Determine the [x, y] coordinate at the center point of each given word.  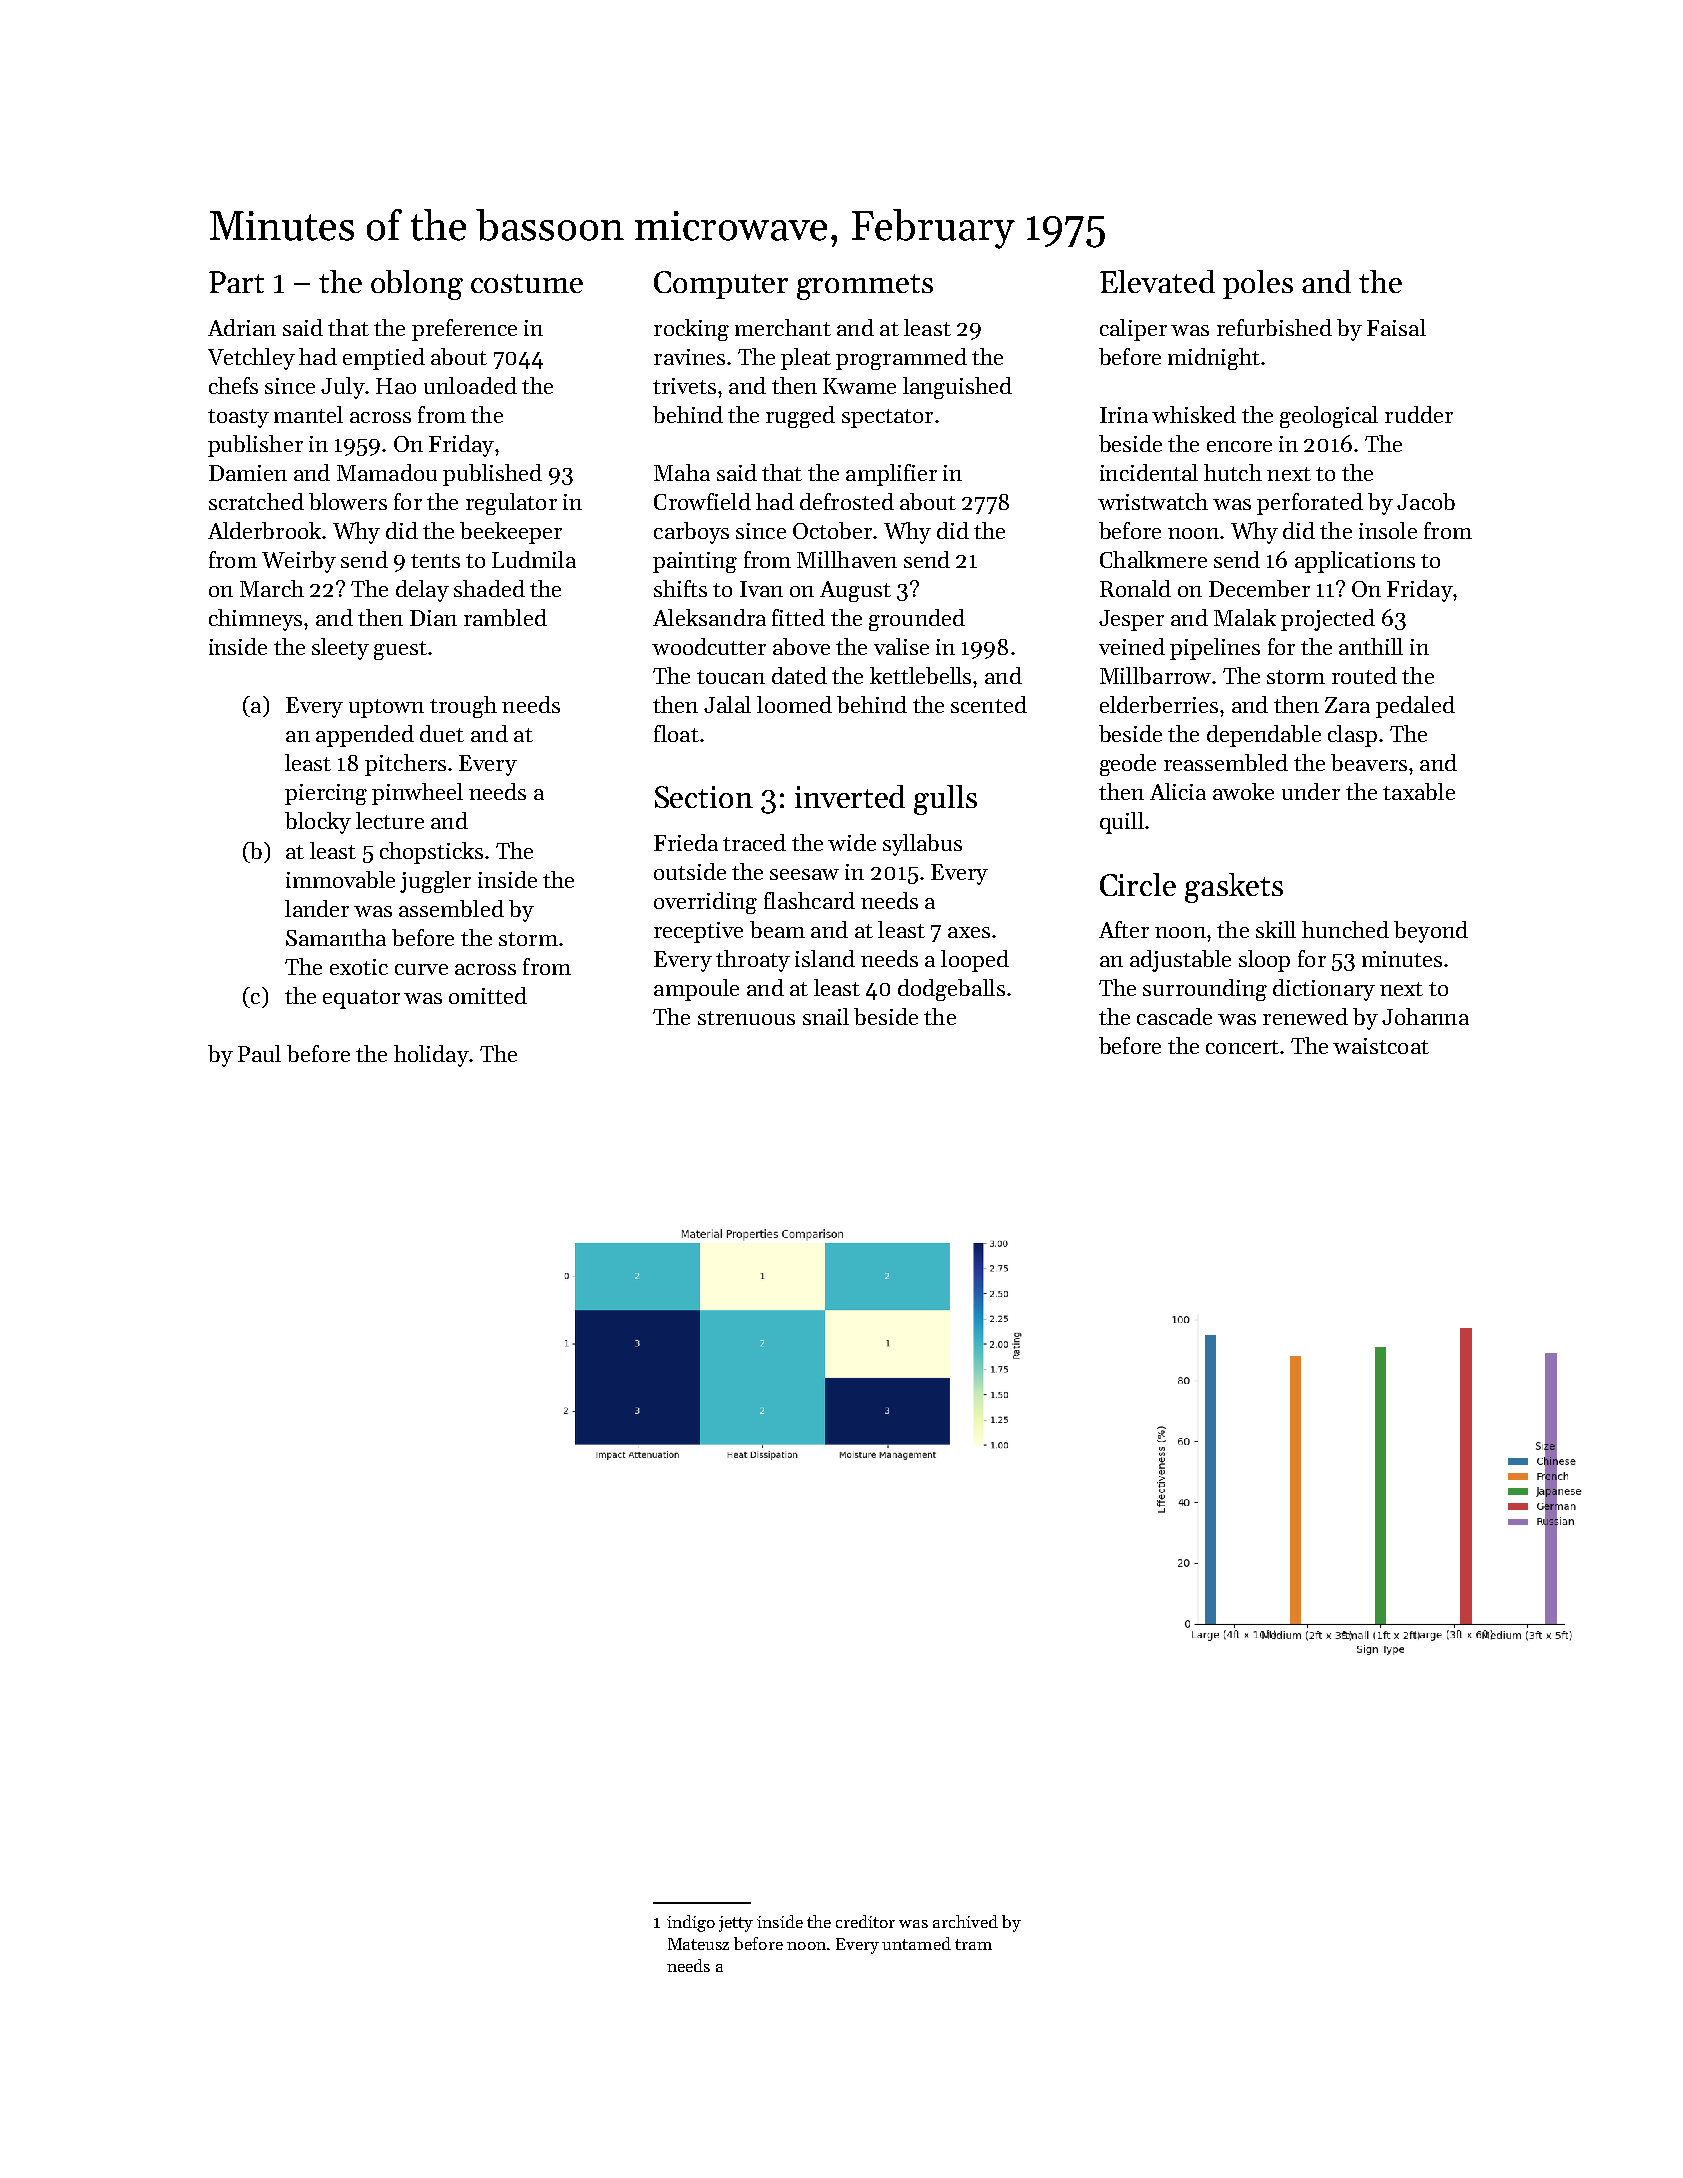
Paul [259, 1053]
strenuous [746, 1018]
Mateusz [698, 1944]
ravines [689, 357]
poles [1258, 284]
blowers [348, 501]
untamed [916, 1943]
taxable [1419, 791]
